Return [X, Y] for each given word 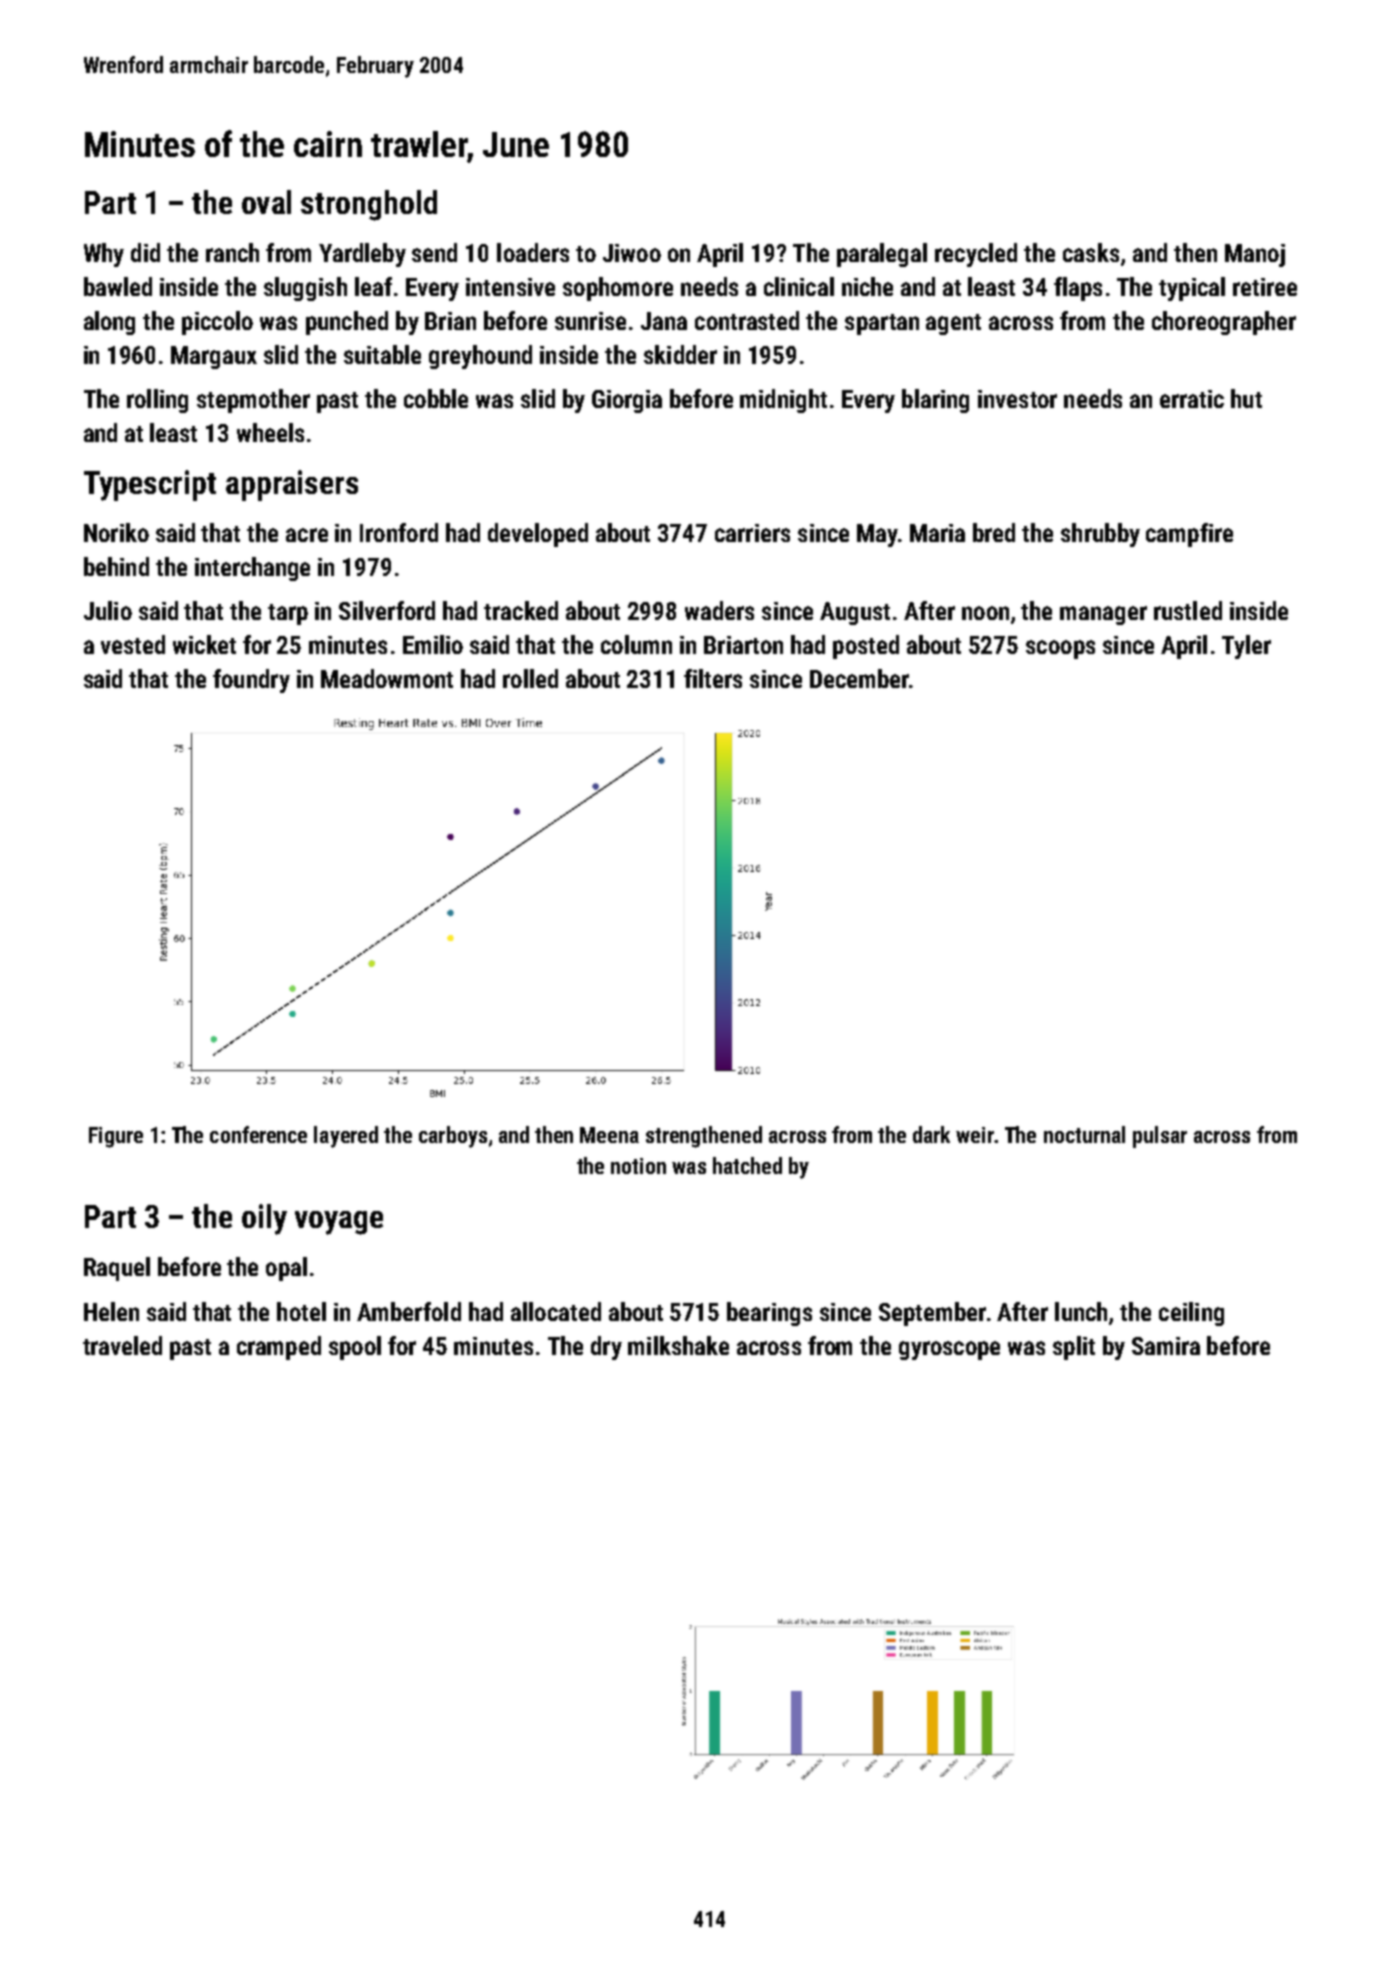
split [1074, 1348]
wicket [204, 644]
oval [266, 202]
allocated [556, 1311]
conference [258, 1134]
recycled [976, 255]
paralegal [882, 255]
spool [355, 1348]
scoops [1060, 649]
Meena [609, 1135]
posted [866, 647]
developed [538, 535]
